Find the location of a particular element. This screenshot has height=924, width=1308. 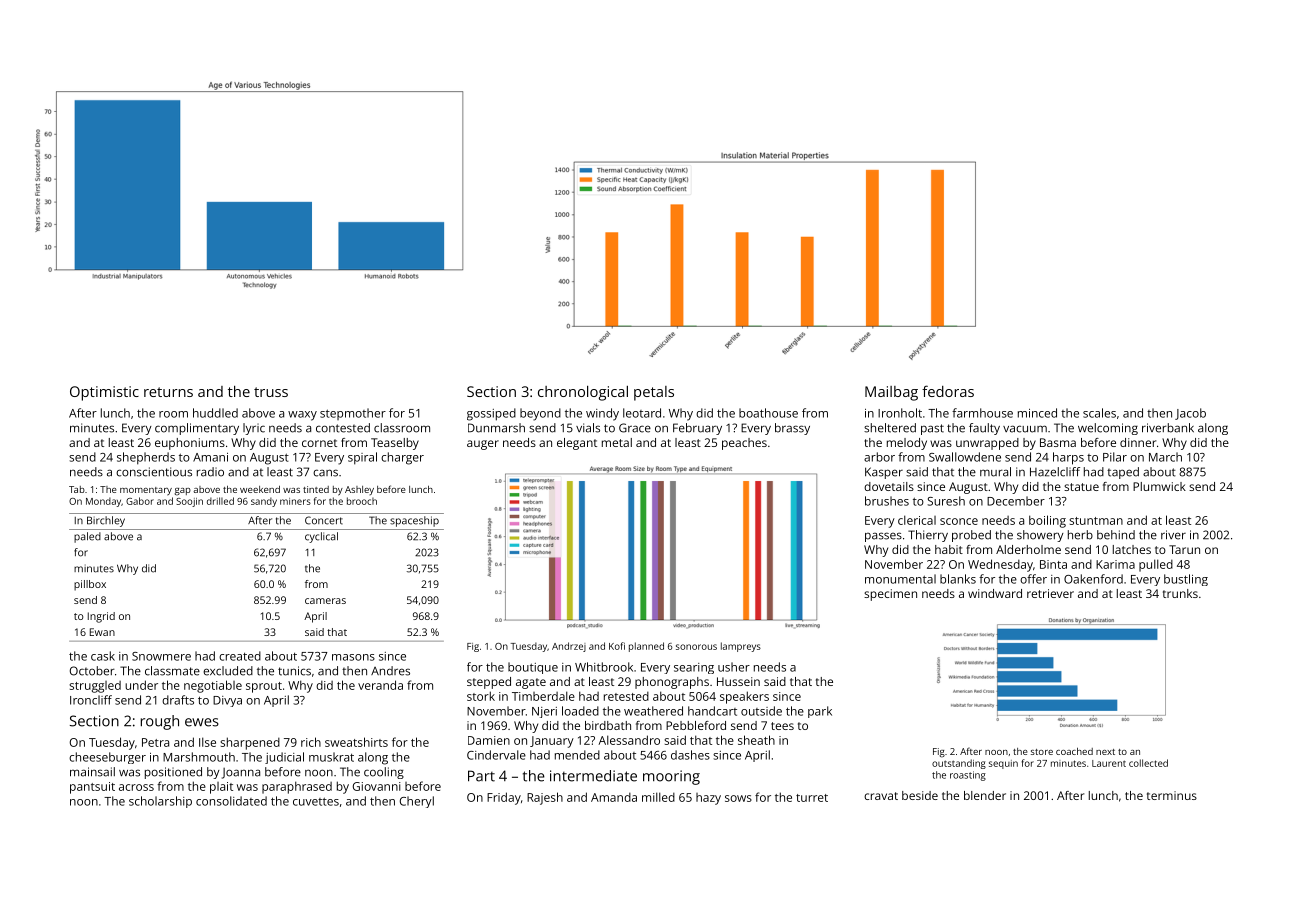

vials is located at coordinates (588, 428).
